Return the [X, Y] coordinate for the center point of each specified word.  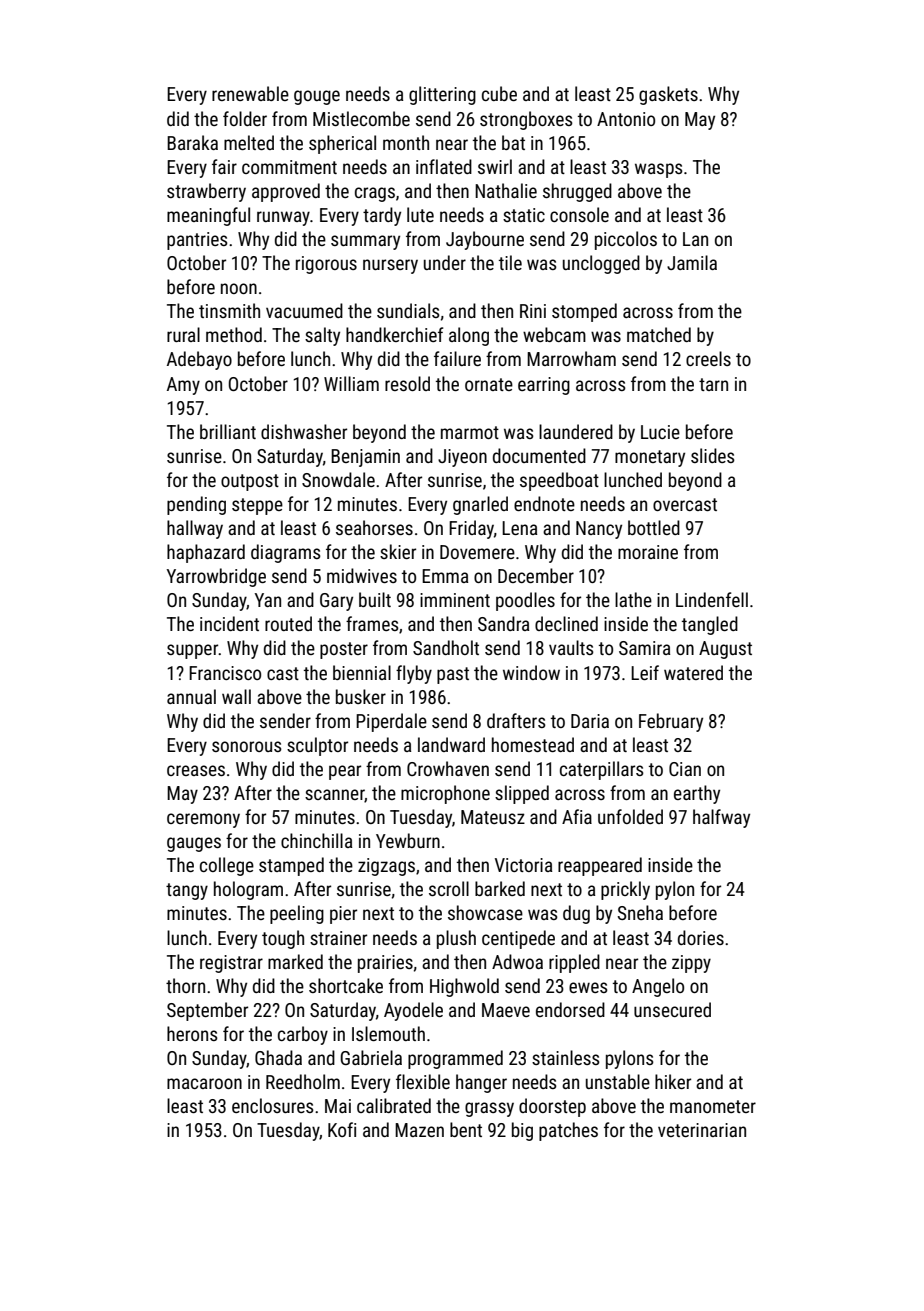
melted [249, 142]
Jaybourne [485, 240]
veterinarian [702, 1130]
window [531, 672]
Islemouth [388, 1033]
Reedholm [303, 1081]
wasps [659, 170]
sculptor [317, 746]
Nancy [599, 530]
